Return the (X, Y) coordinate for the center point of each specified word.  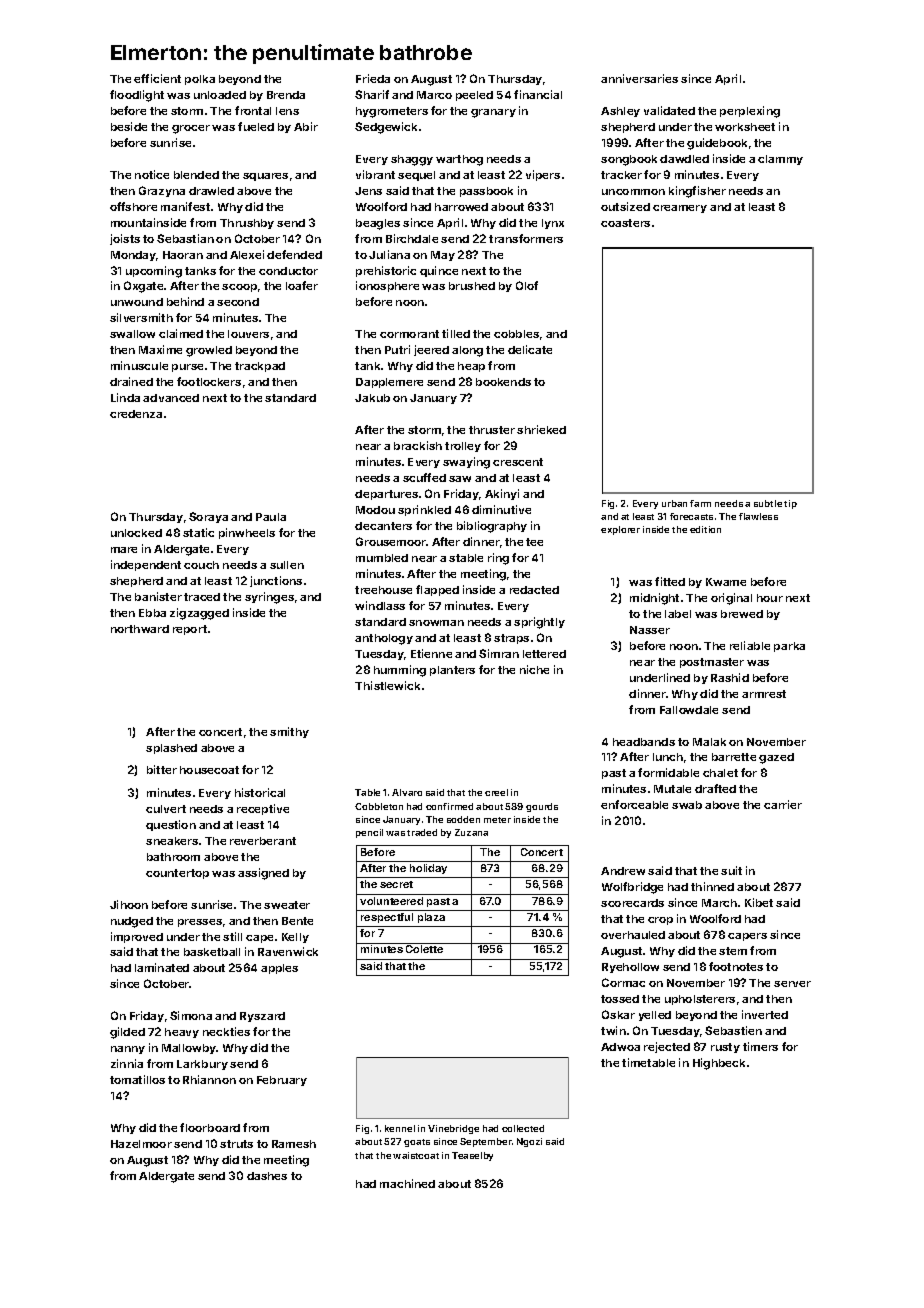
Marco (434, 95)
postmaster (712, 663)
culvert (166, 809)
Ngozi (529, 1142)
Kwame (726, 582)
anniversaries (639, 78)
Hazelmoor (141, 1144)
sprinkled (424, 510)
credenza (136, 414)
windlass (380, 605)
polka (200, 80)
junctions (276, 581)
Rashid (730, 677)
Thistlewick (387, 685)
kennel (400, 1128)
